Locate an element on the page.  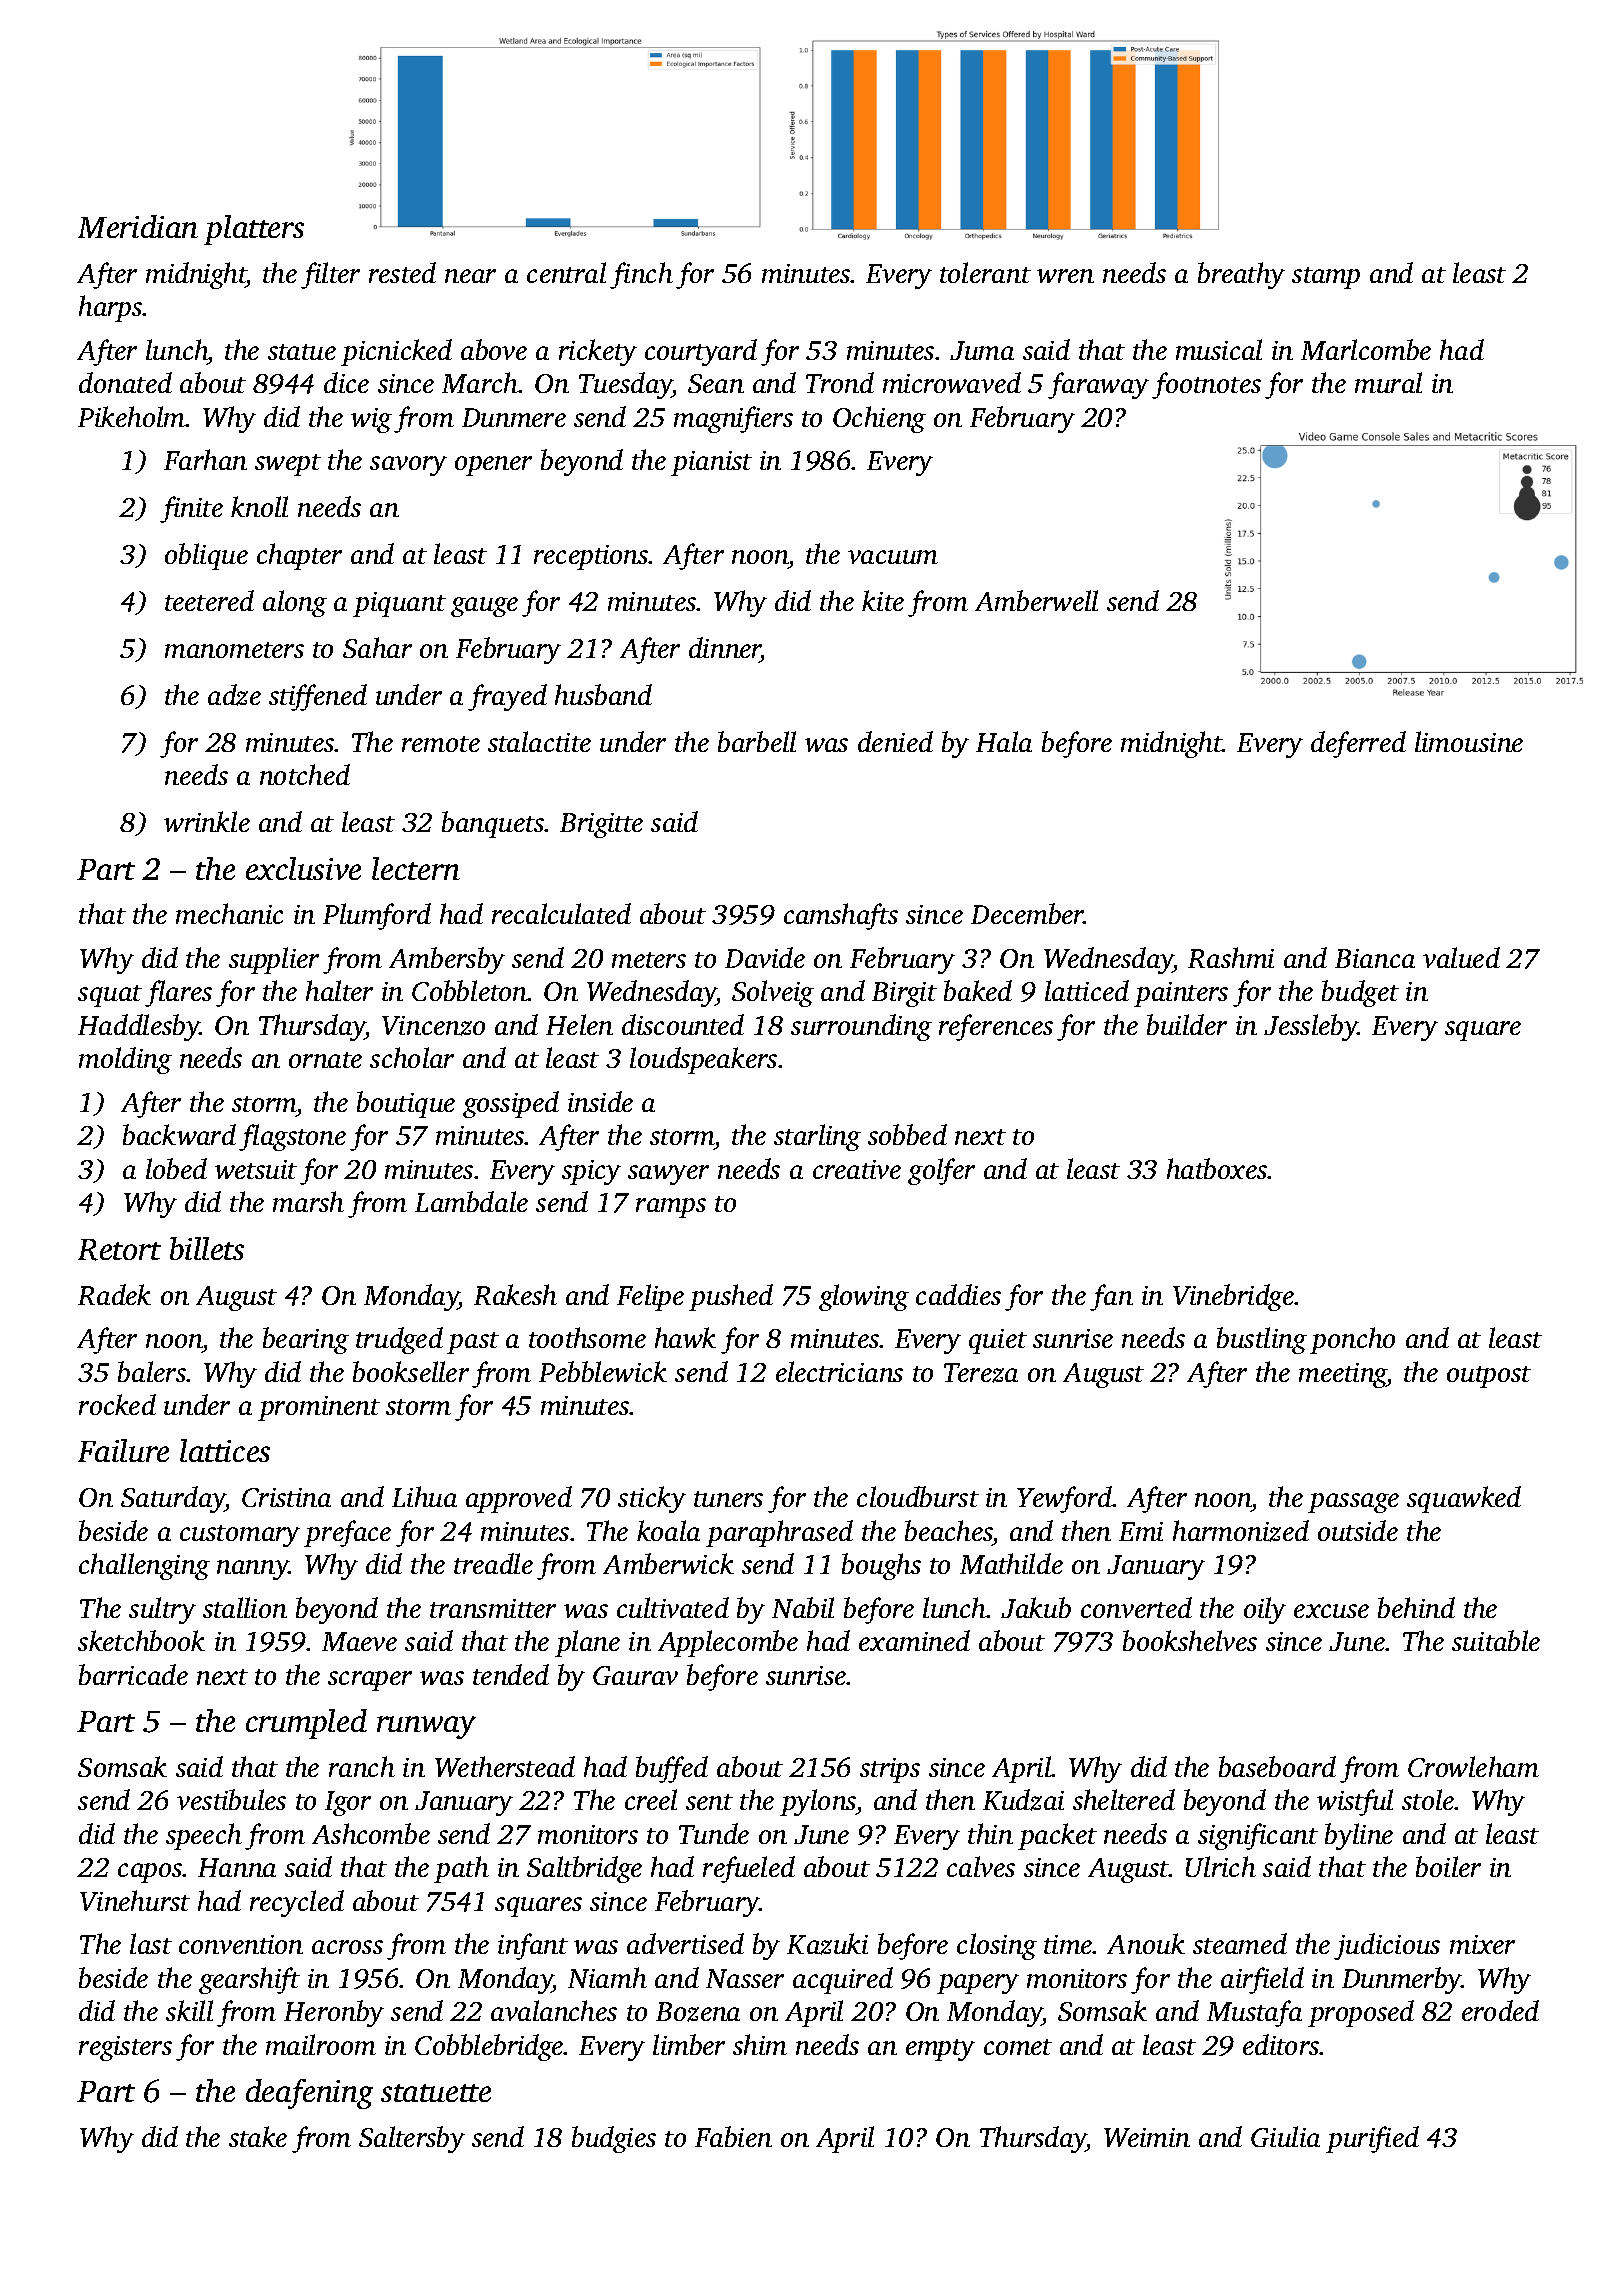
acquired is located at coordinates (843, 1980).
